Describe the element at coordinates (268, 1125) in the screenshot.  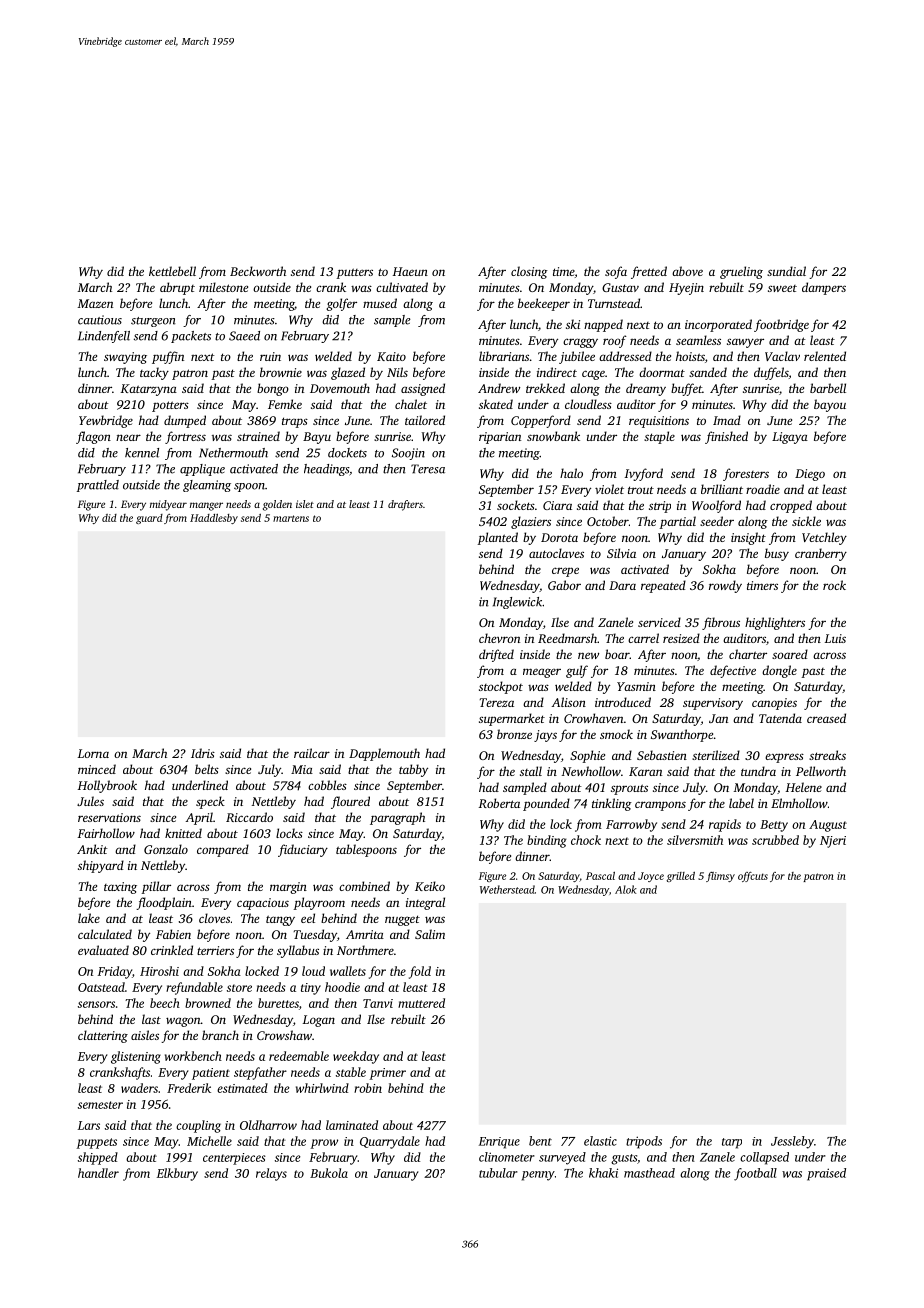
I see `Oldharrow` at that location.
